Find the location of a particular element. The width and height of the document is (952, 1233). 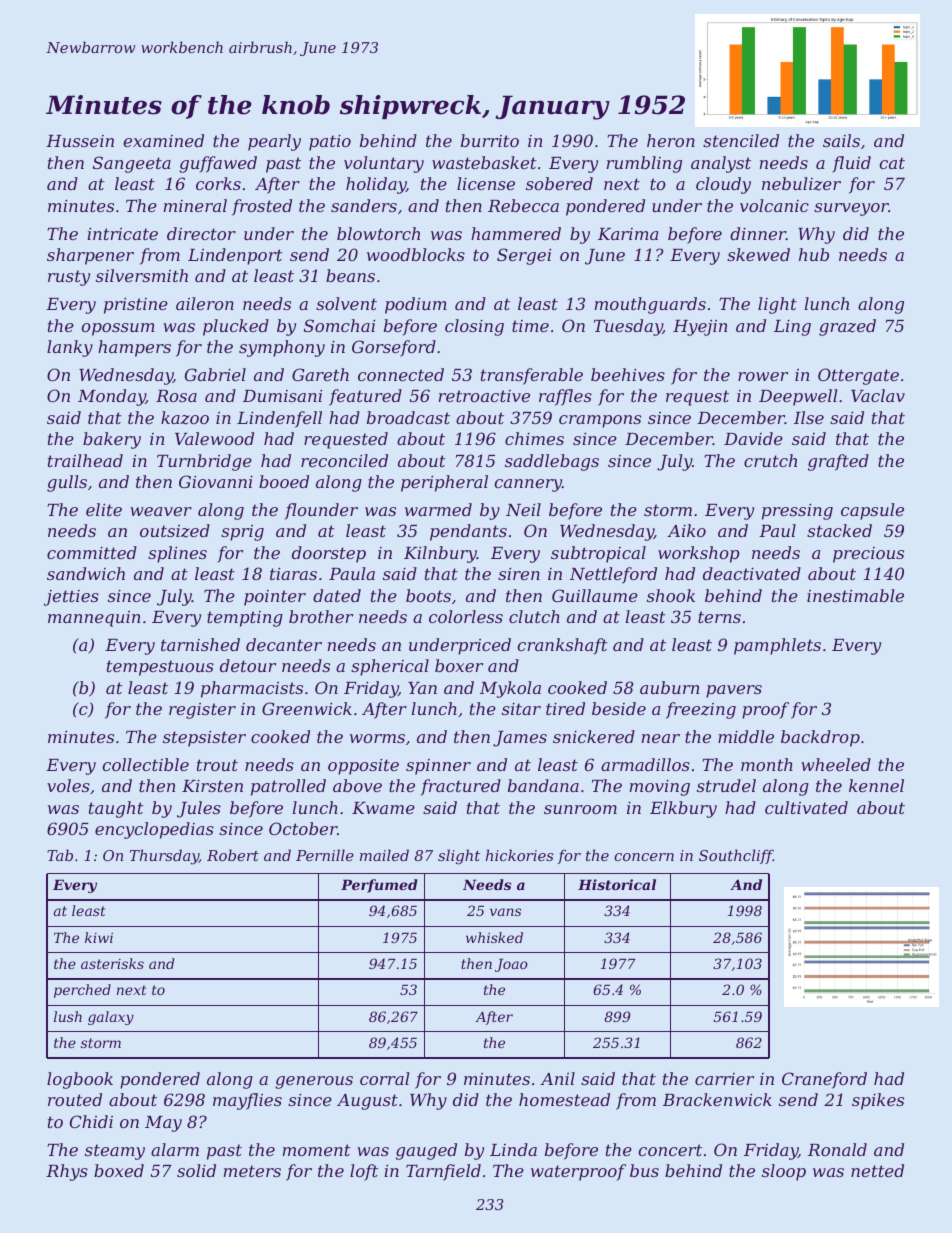

kiwi is located at coordinates (99, 937).
